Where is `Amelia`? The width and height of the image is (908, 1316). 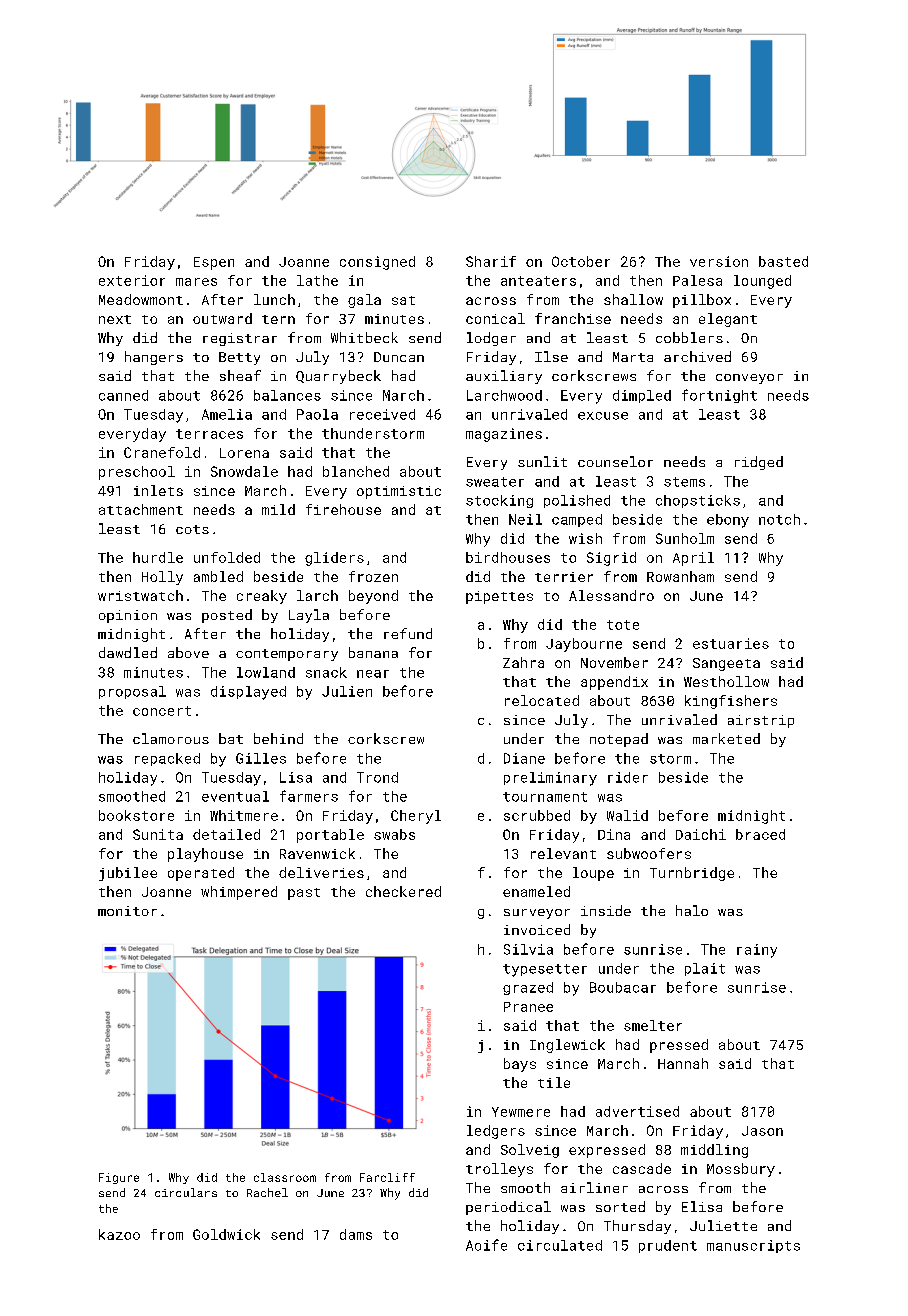
Amelia is located at coordinates (227, 414).
